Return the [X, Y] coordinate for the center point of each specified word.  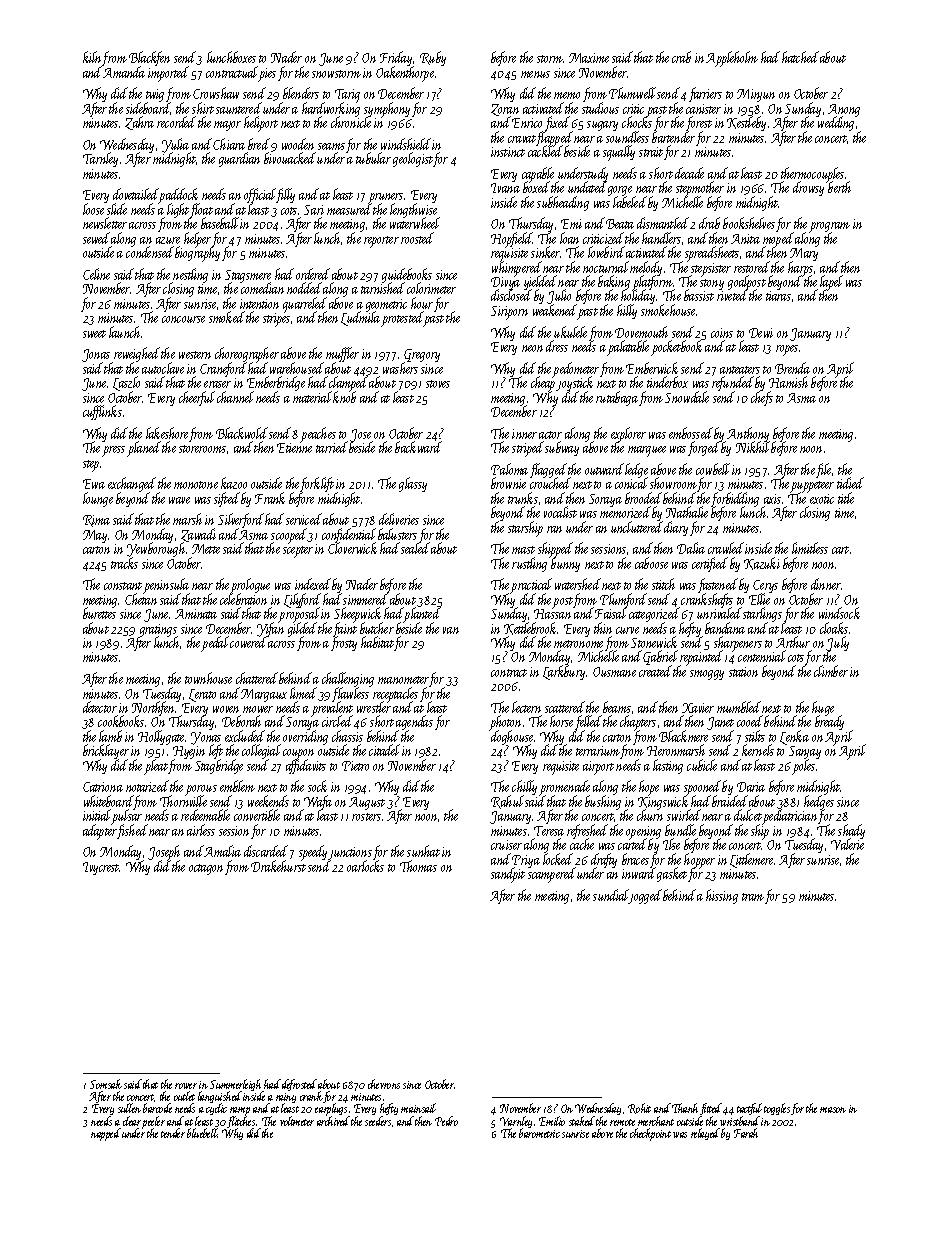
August [367, 803]
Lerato [202, 695]
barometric [539, 1133]
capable [538, 174]
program [829, 227]
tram [753, 897]
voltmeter [297, 1121]
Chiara [229, 144]
